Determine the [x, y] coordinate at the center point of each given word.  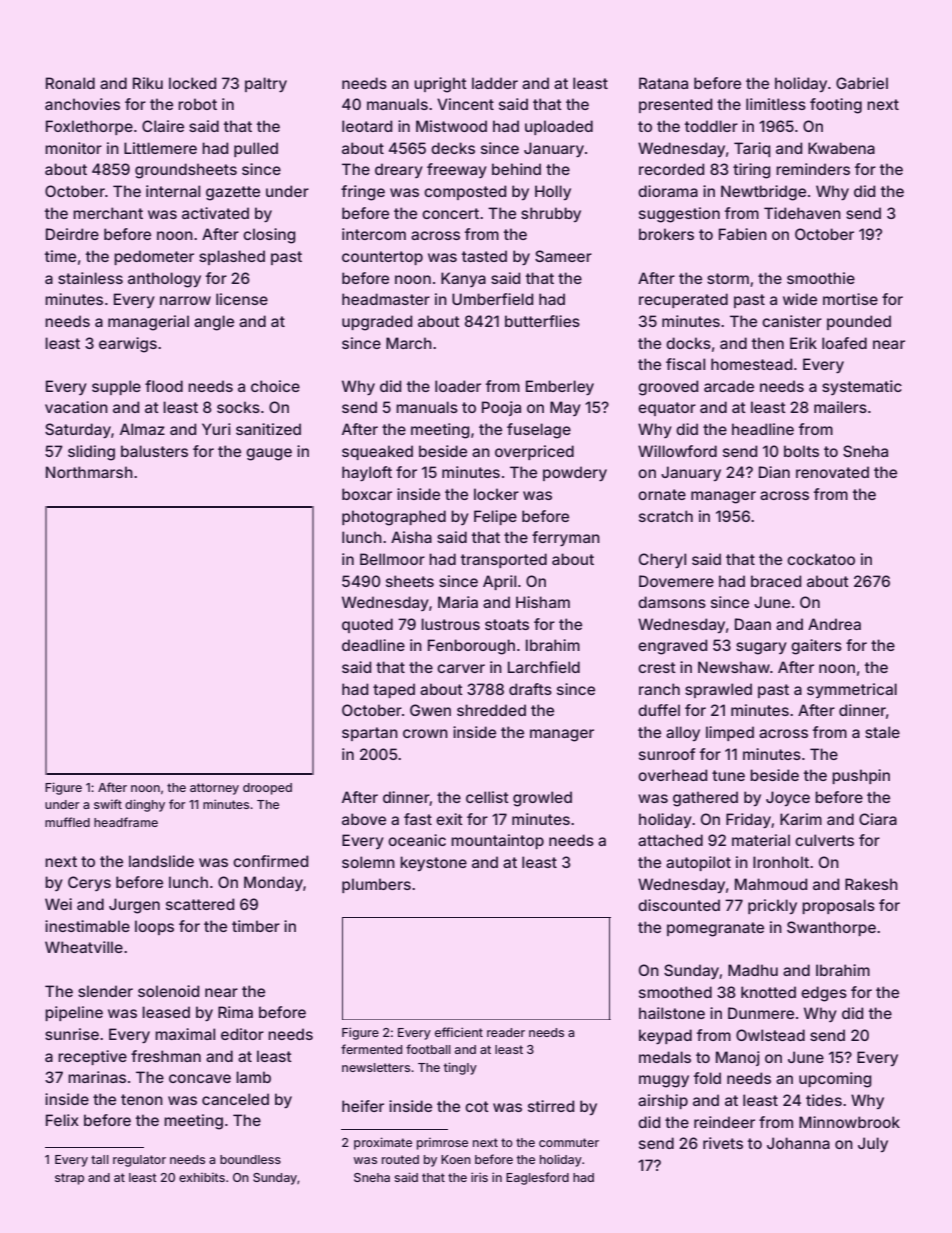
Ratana [663, 83]
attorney [214, 789]
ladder [495, 83]
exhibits [202, 1177]
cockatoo [821, 559]
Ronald [70, 83]
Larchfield [544, 667]
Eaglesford [537, 1178]
